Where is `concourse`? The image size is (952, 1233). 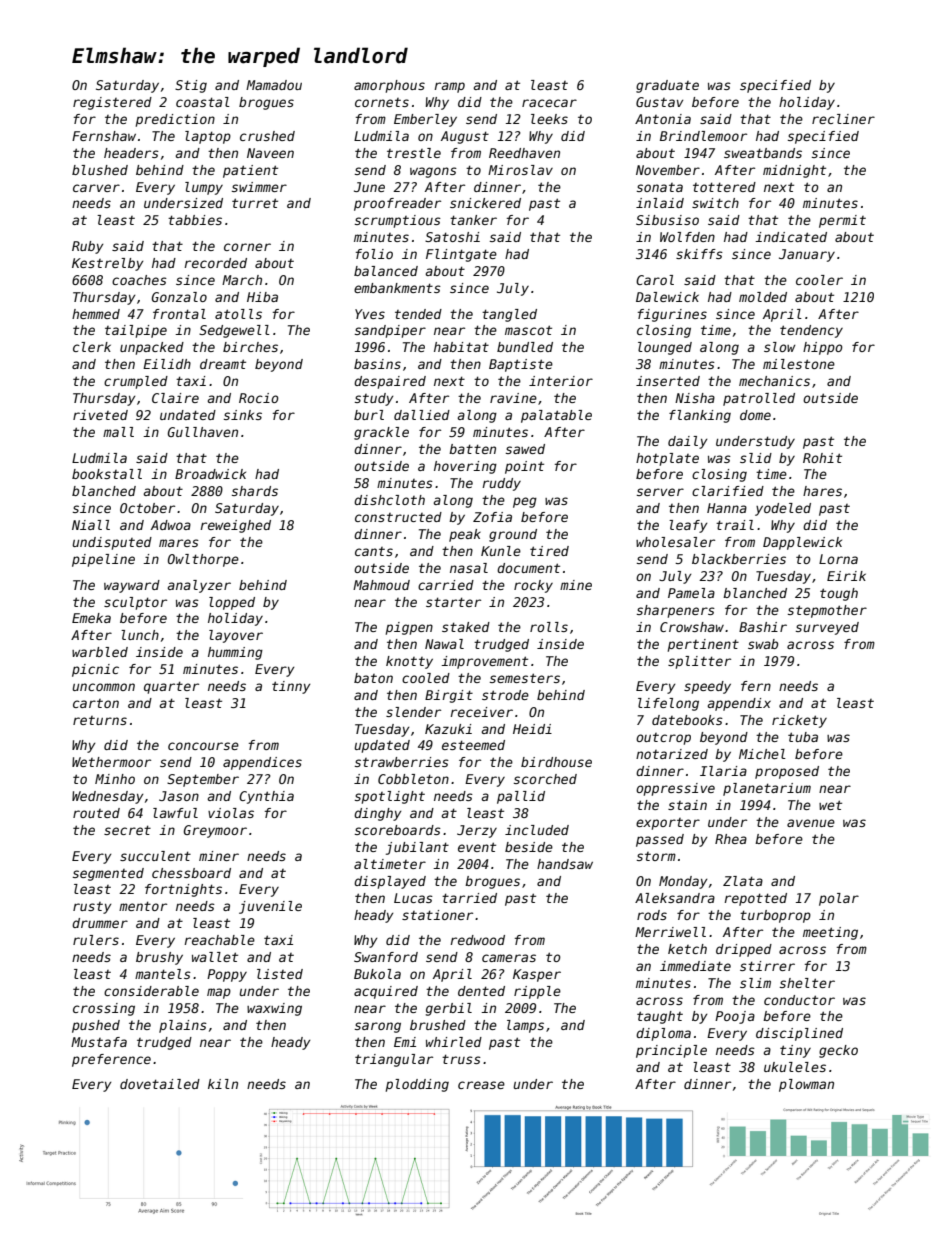
concourse is located at coordinates (203, 746).
